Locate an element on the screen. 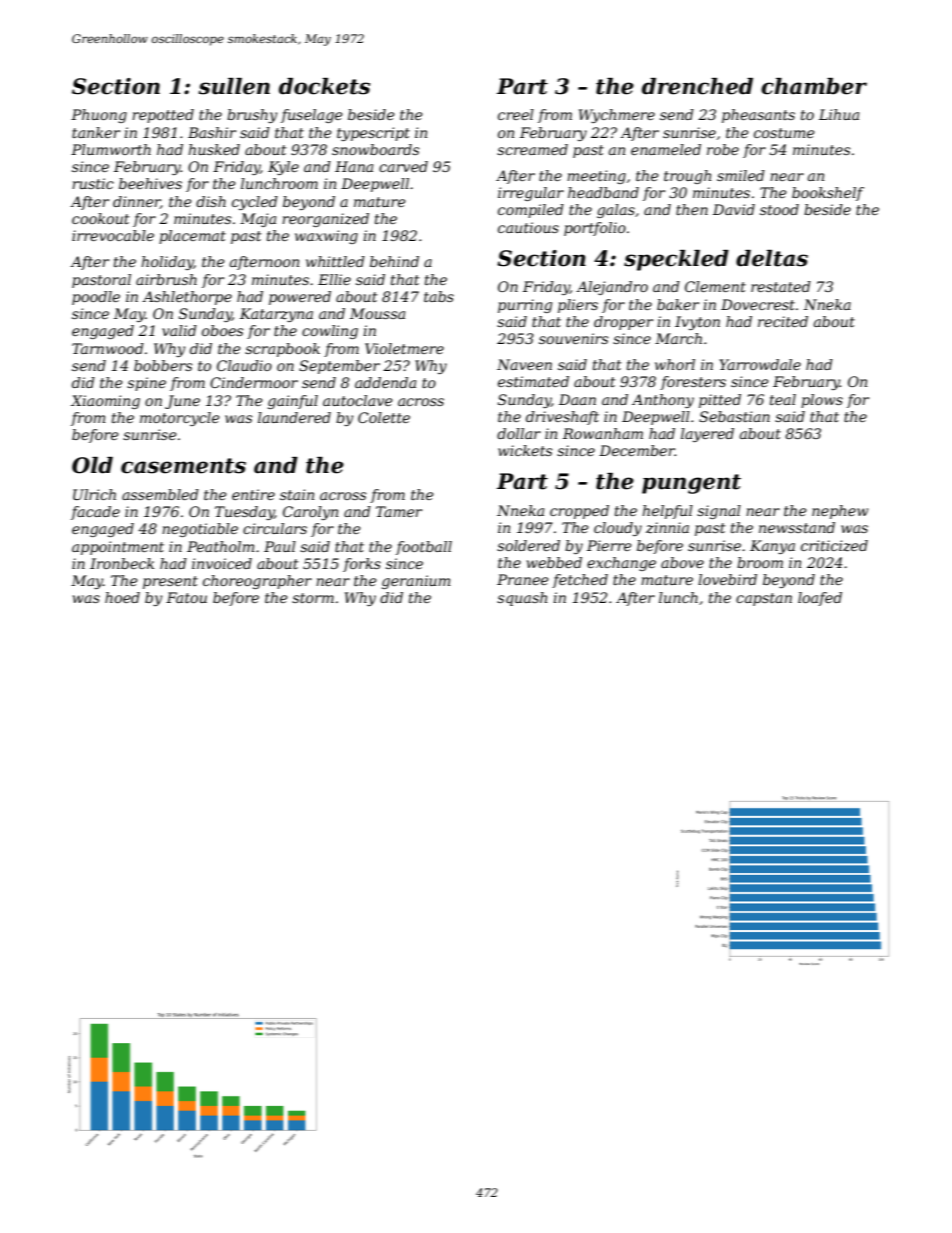 The width and height of the screenshot is (952, 1233). drenched is located at coordinates (697, 86).
